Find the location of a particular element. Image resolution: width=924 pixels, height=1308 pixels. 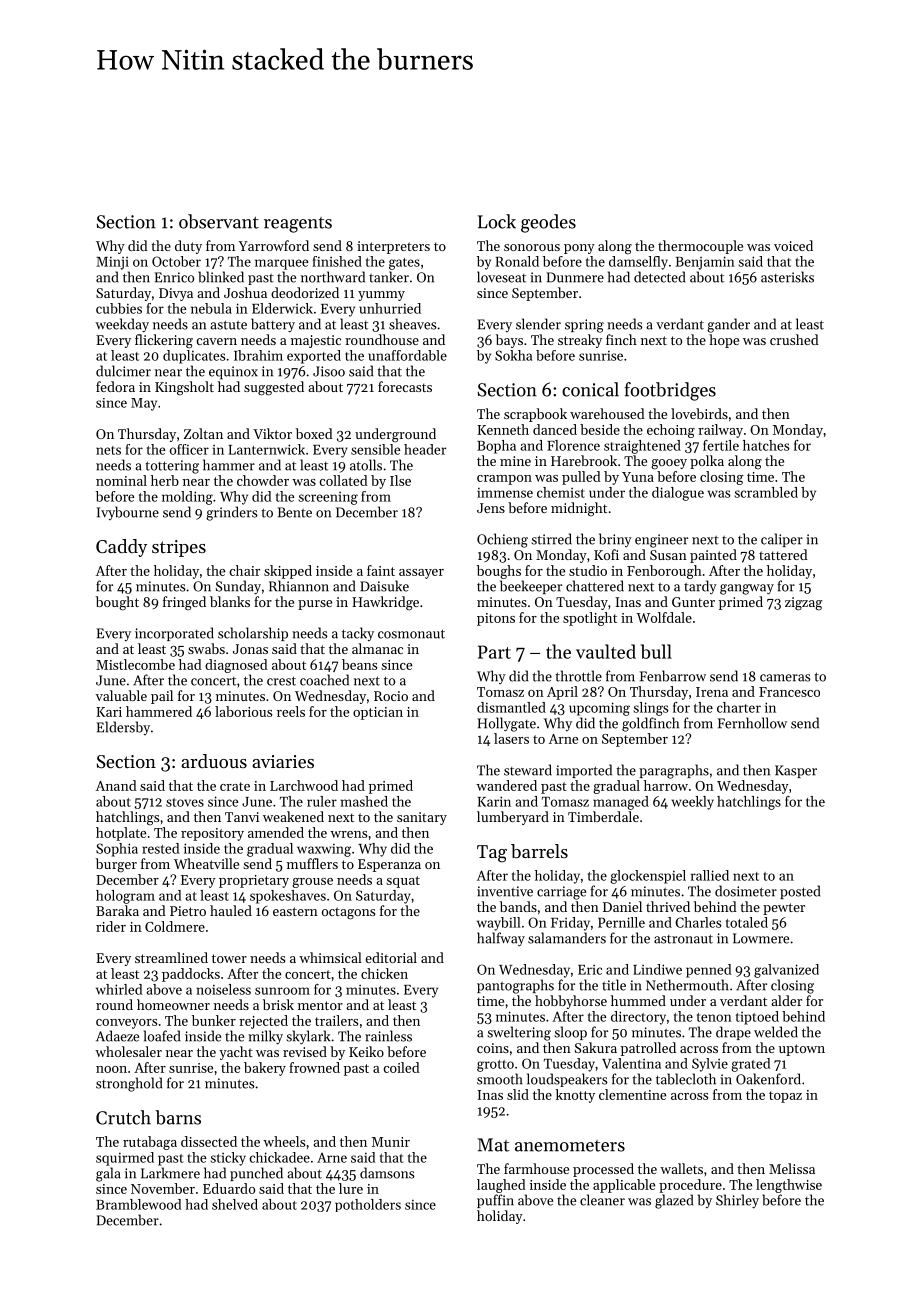

Irena is located at coordinates (712, 692).
